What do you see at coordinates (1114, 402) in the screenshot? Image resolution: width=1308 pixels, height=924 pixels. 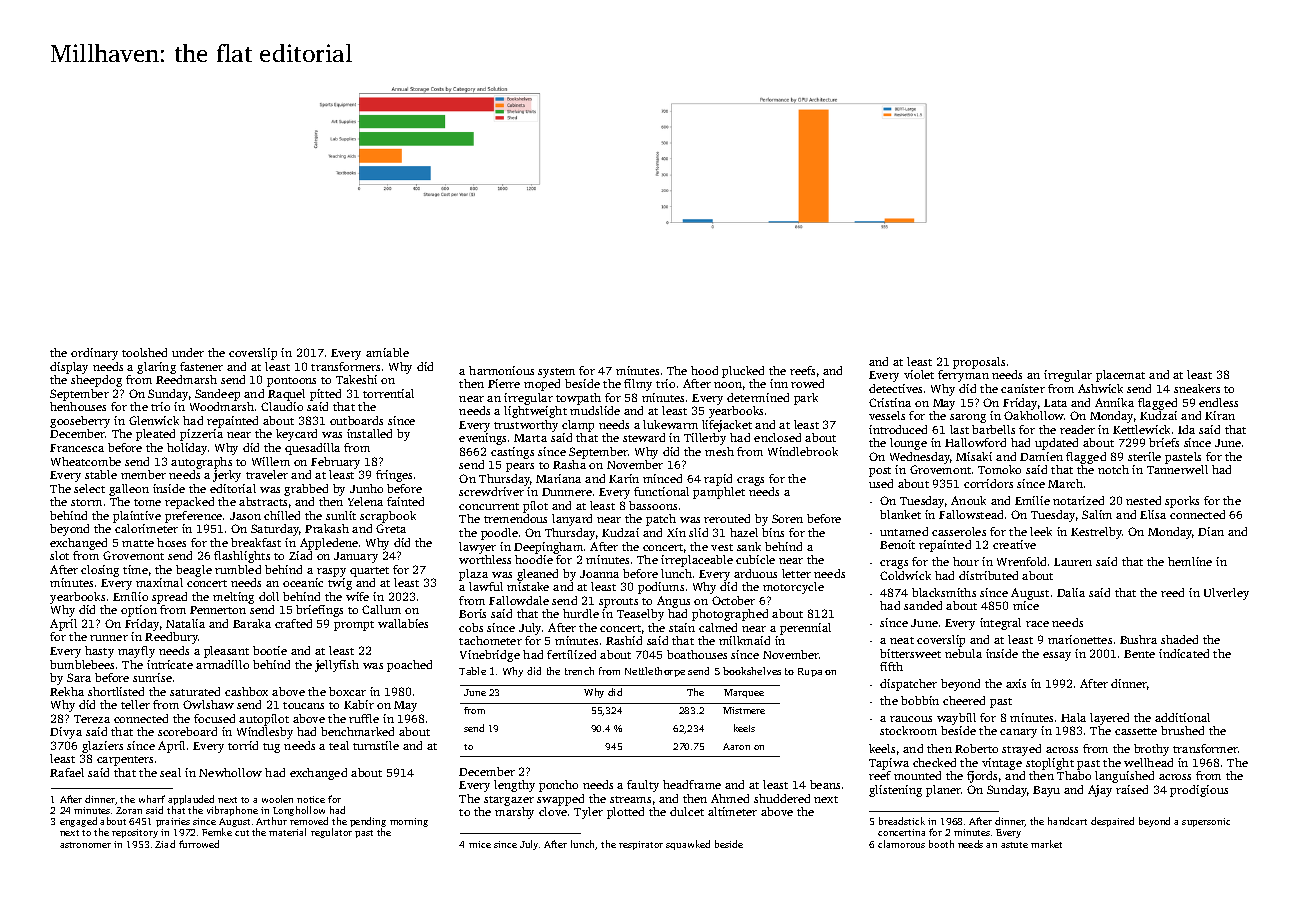 I see `Annika` at bounding box center [1114, 402].
